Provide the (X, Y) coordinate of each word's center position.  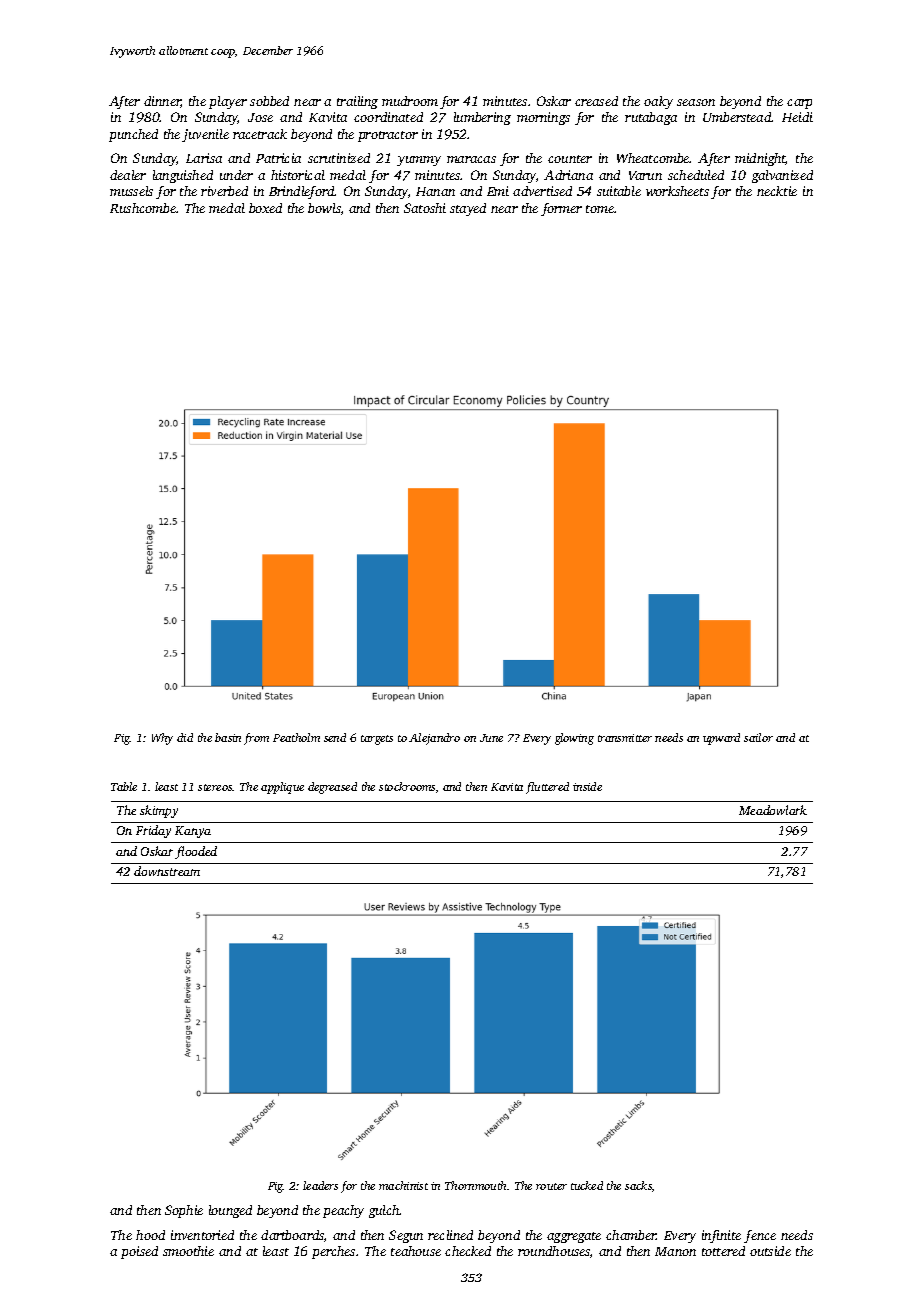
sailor (758, 737)
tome (600, 209)
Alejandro (434, 739)
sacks (638, 1185)
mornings (543, 118)
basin (228, 737)
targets (377, 740)
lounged (230, 1211)
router (551, 1186)
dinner (162, 102)
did (185, 737)
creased (596, 101)
